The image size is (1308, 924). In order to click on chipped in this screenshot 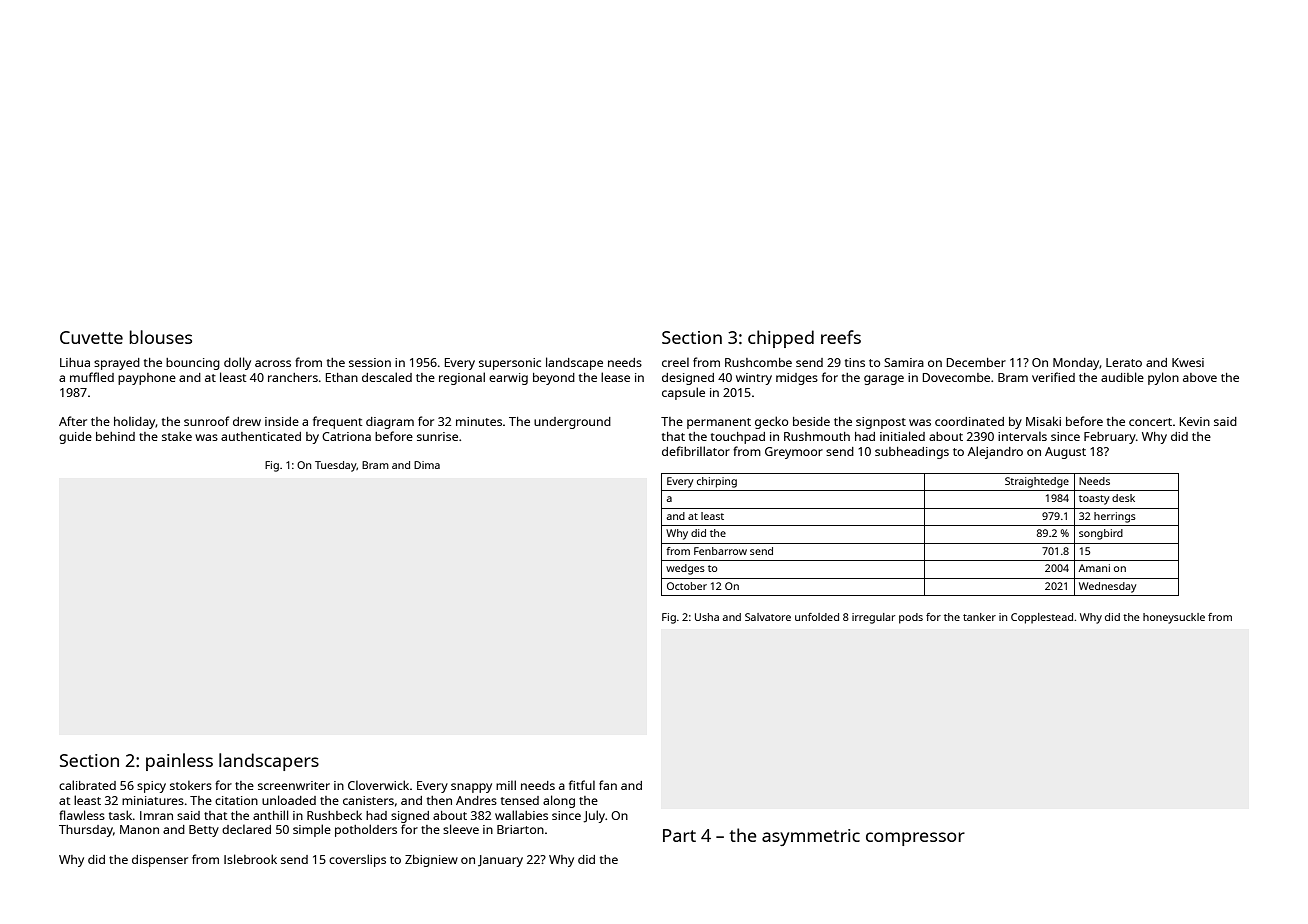, I will do `click(781, 339)`.
